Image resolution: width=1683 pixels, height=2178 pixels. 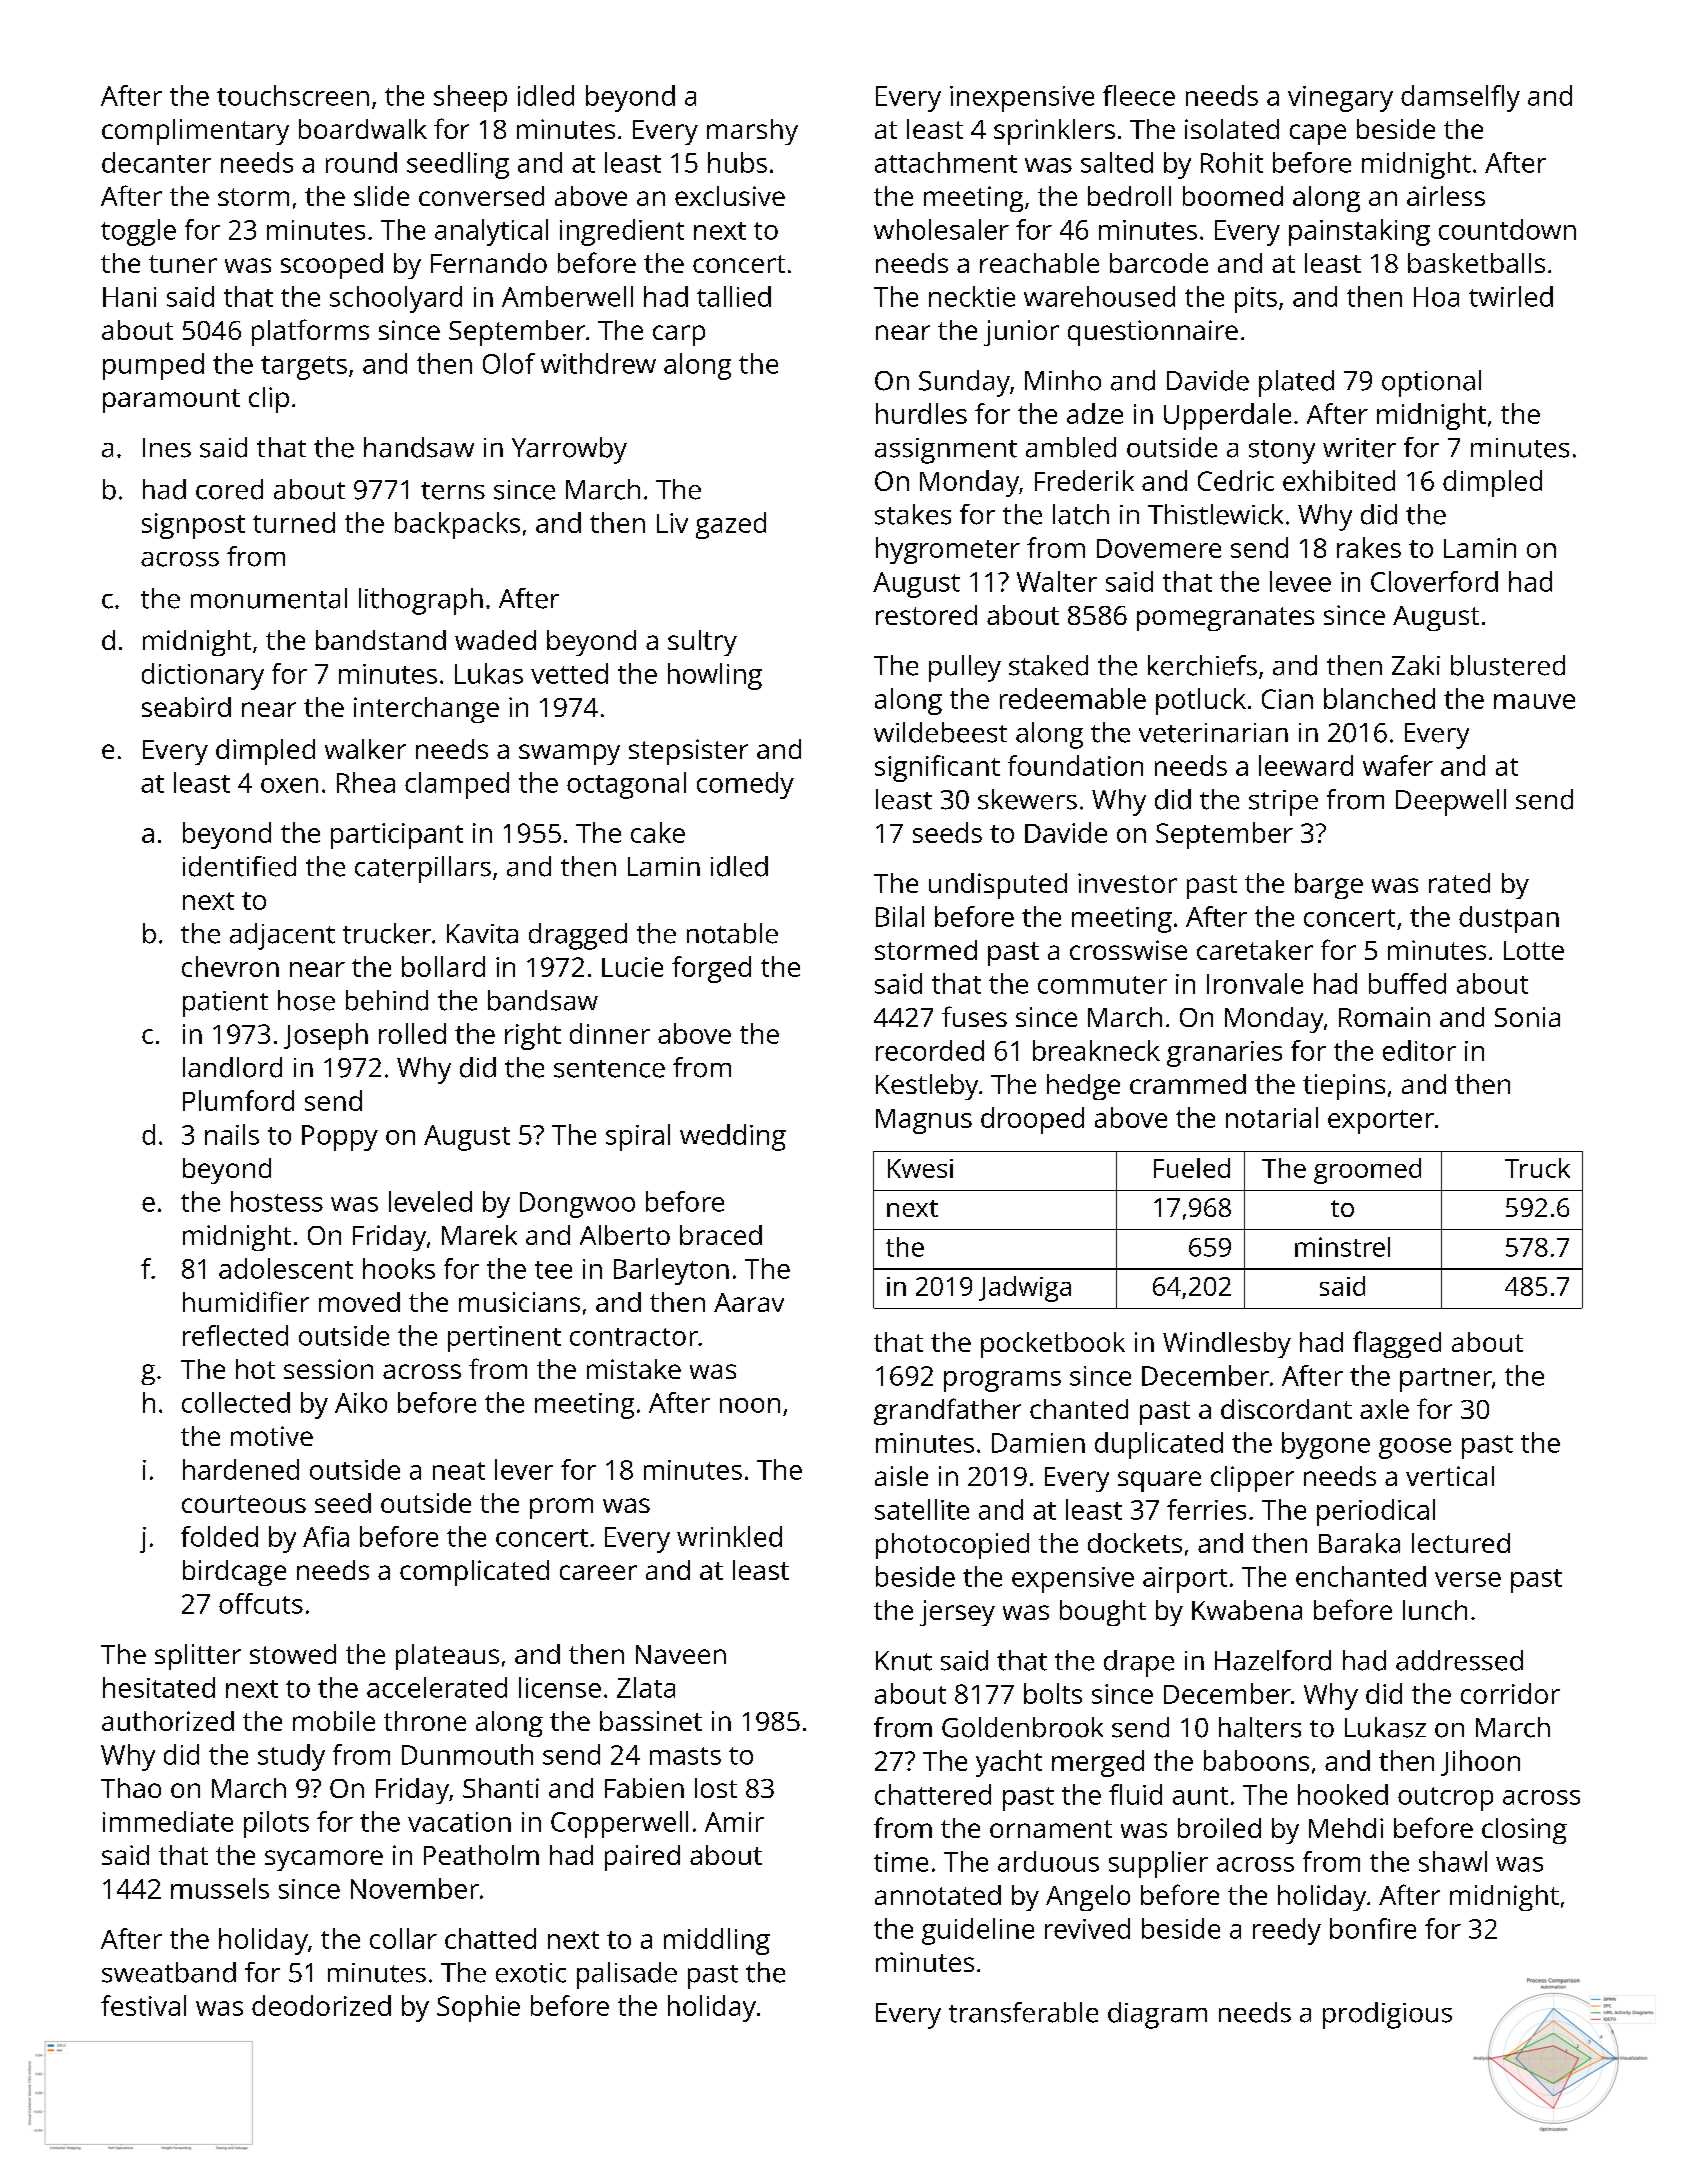 I want to click on restored, so click(x=926, y=615).
